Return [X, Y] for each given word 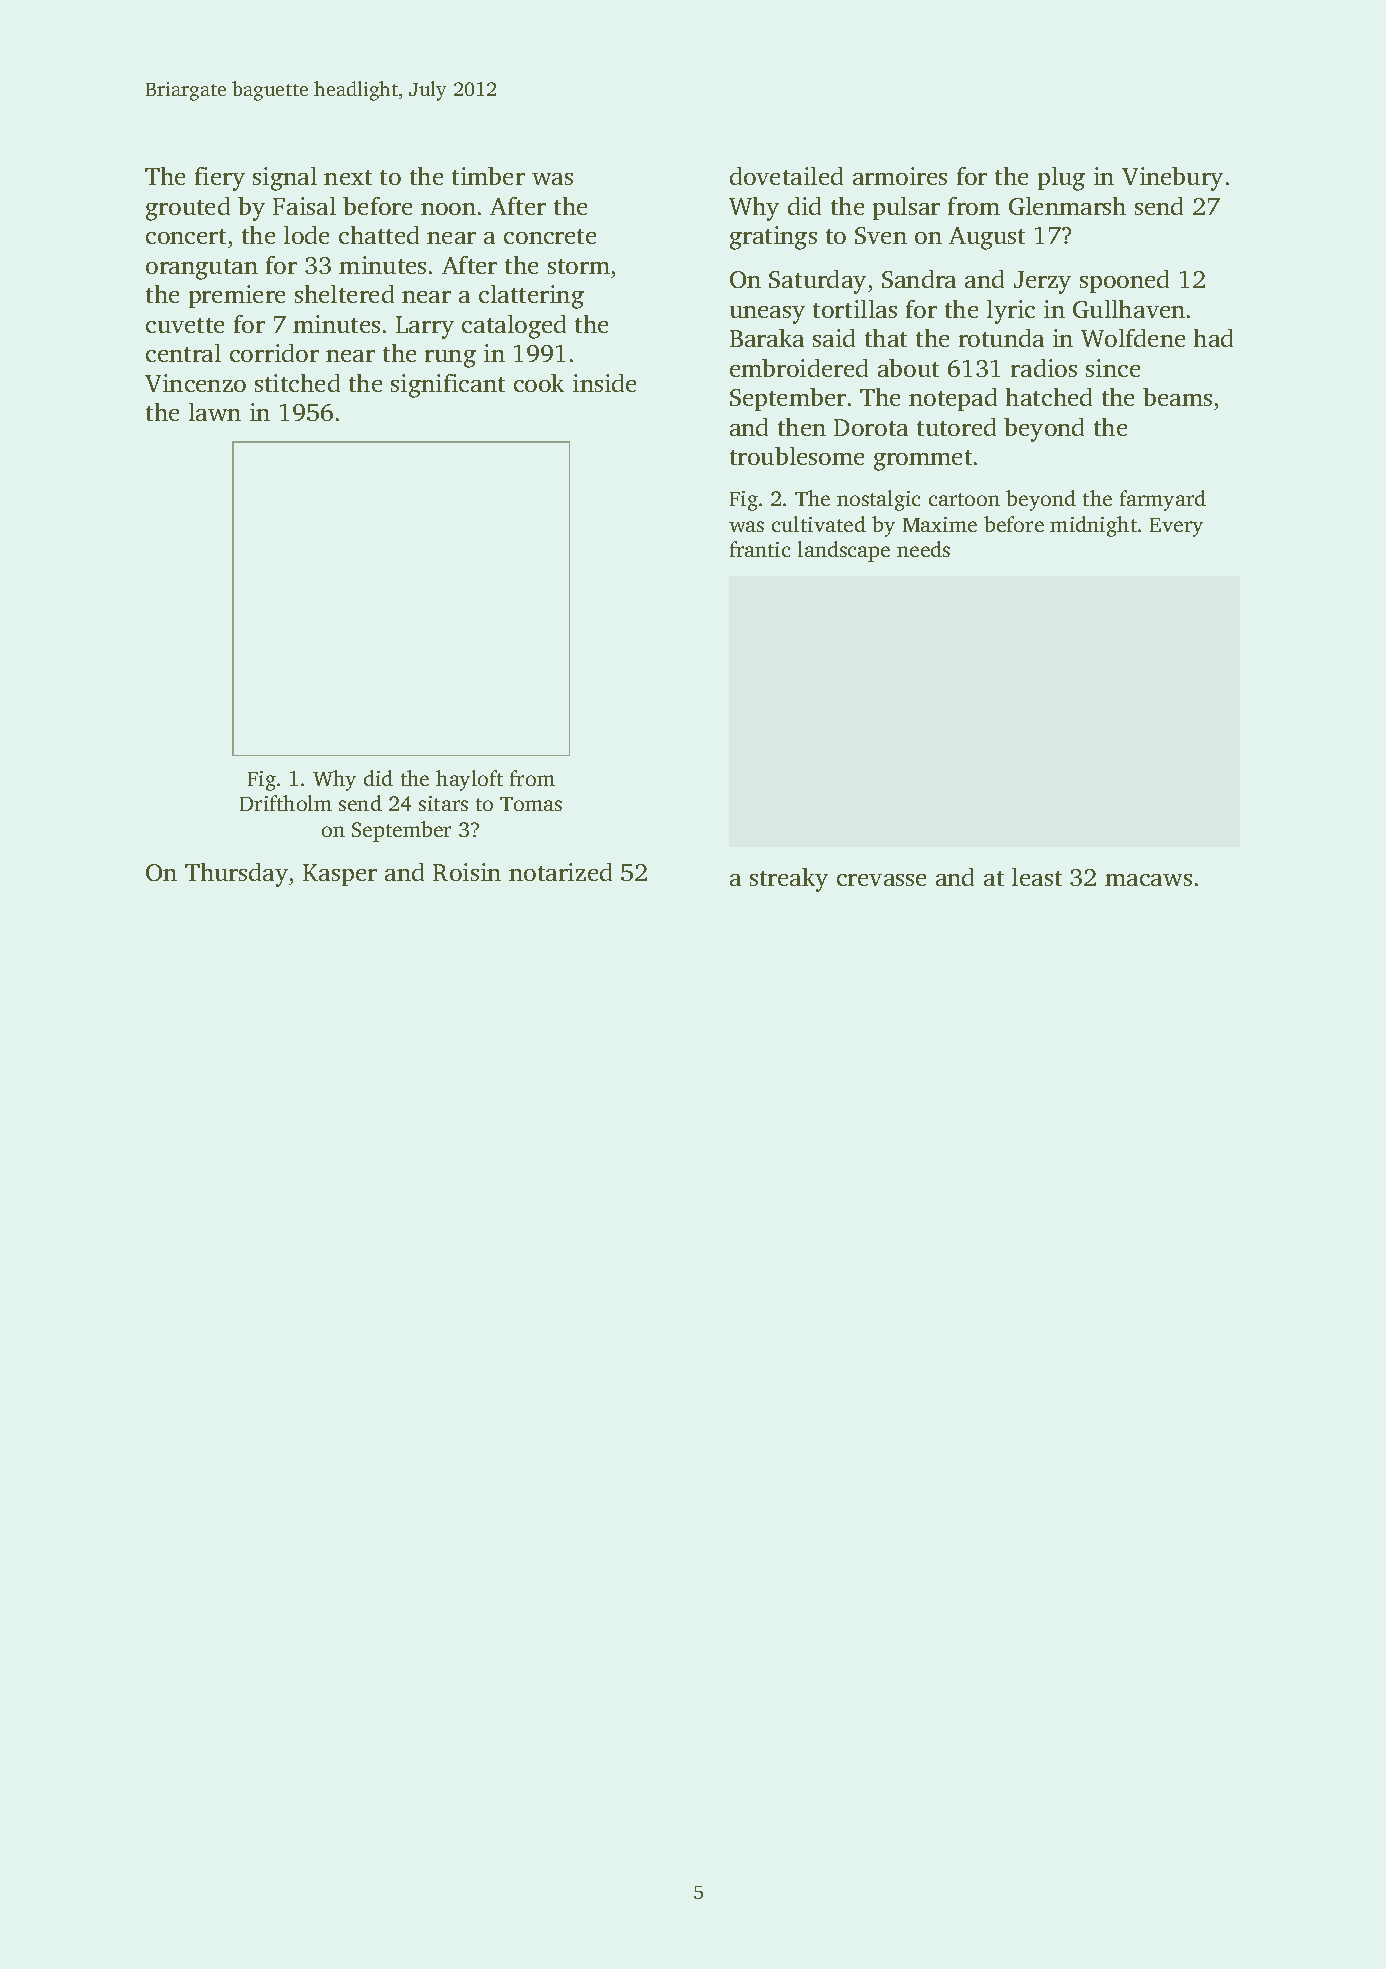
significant [448, 386]
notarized [560, 872]
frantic [760, 549]
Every [1176, 527]
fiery [220, 179]
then [802, 427]
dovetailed [786, 176]
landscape [844, 551]
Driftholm [286, 803]
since [1113, 368]
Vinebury [1172, 179]
